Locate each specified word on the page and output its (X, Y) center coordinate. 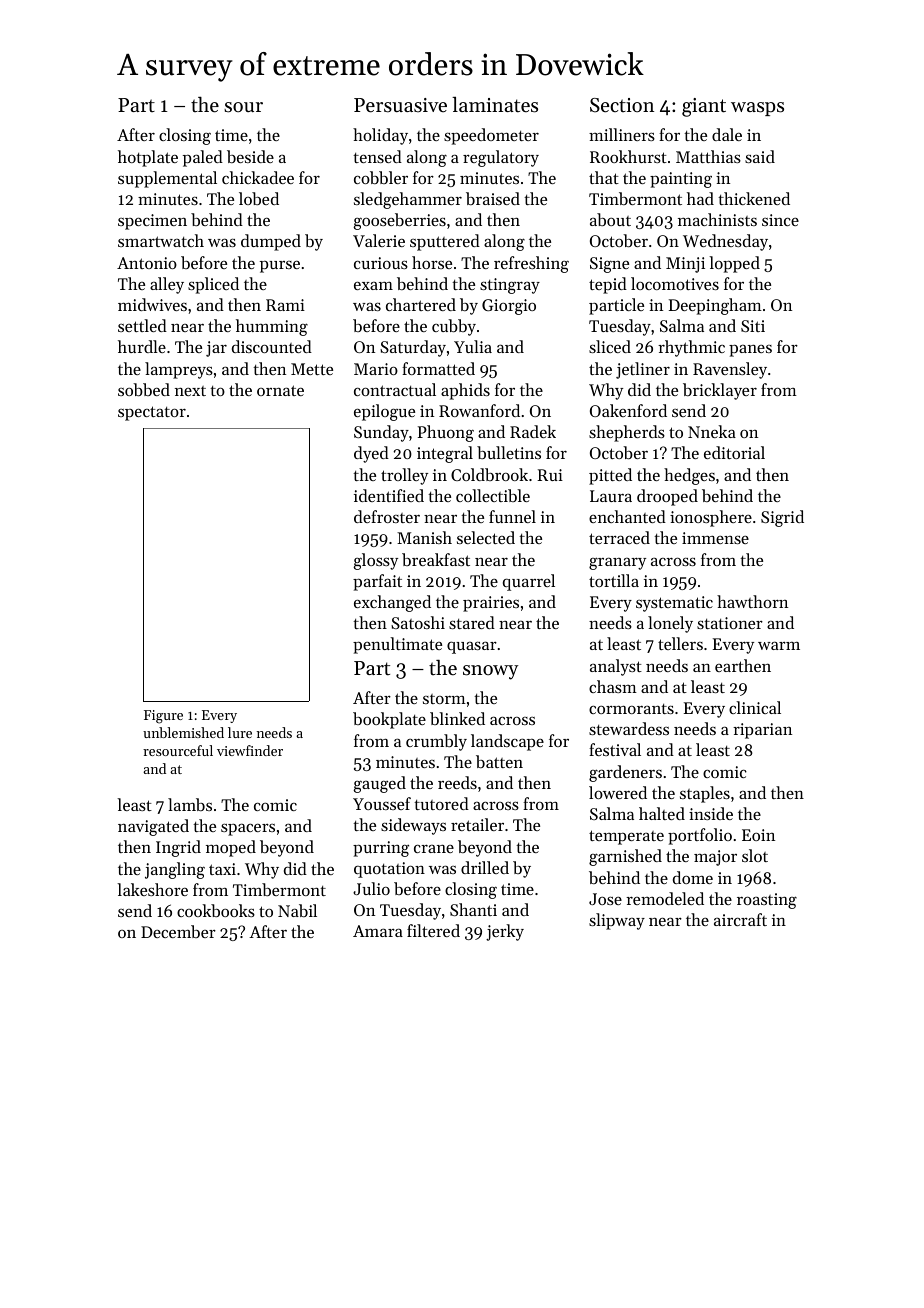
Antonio (147, 263)
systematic (674, 604)
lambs (190, 804)
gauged (379, 784)
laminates (495, 105)
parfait (377, 582)
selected (486, 537)
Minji (685, 265)
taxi (222, 869)
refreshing (531, 264)
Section (622, 105)
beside (250, 156)
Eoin (758, 835)
